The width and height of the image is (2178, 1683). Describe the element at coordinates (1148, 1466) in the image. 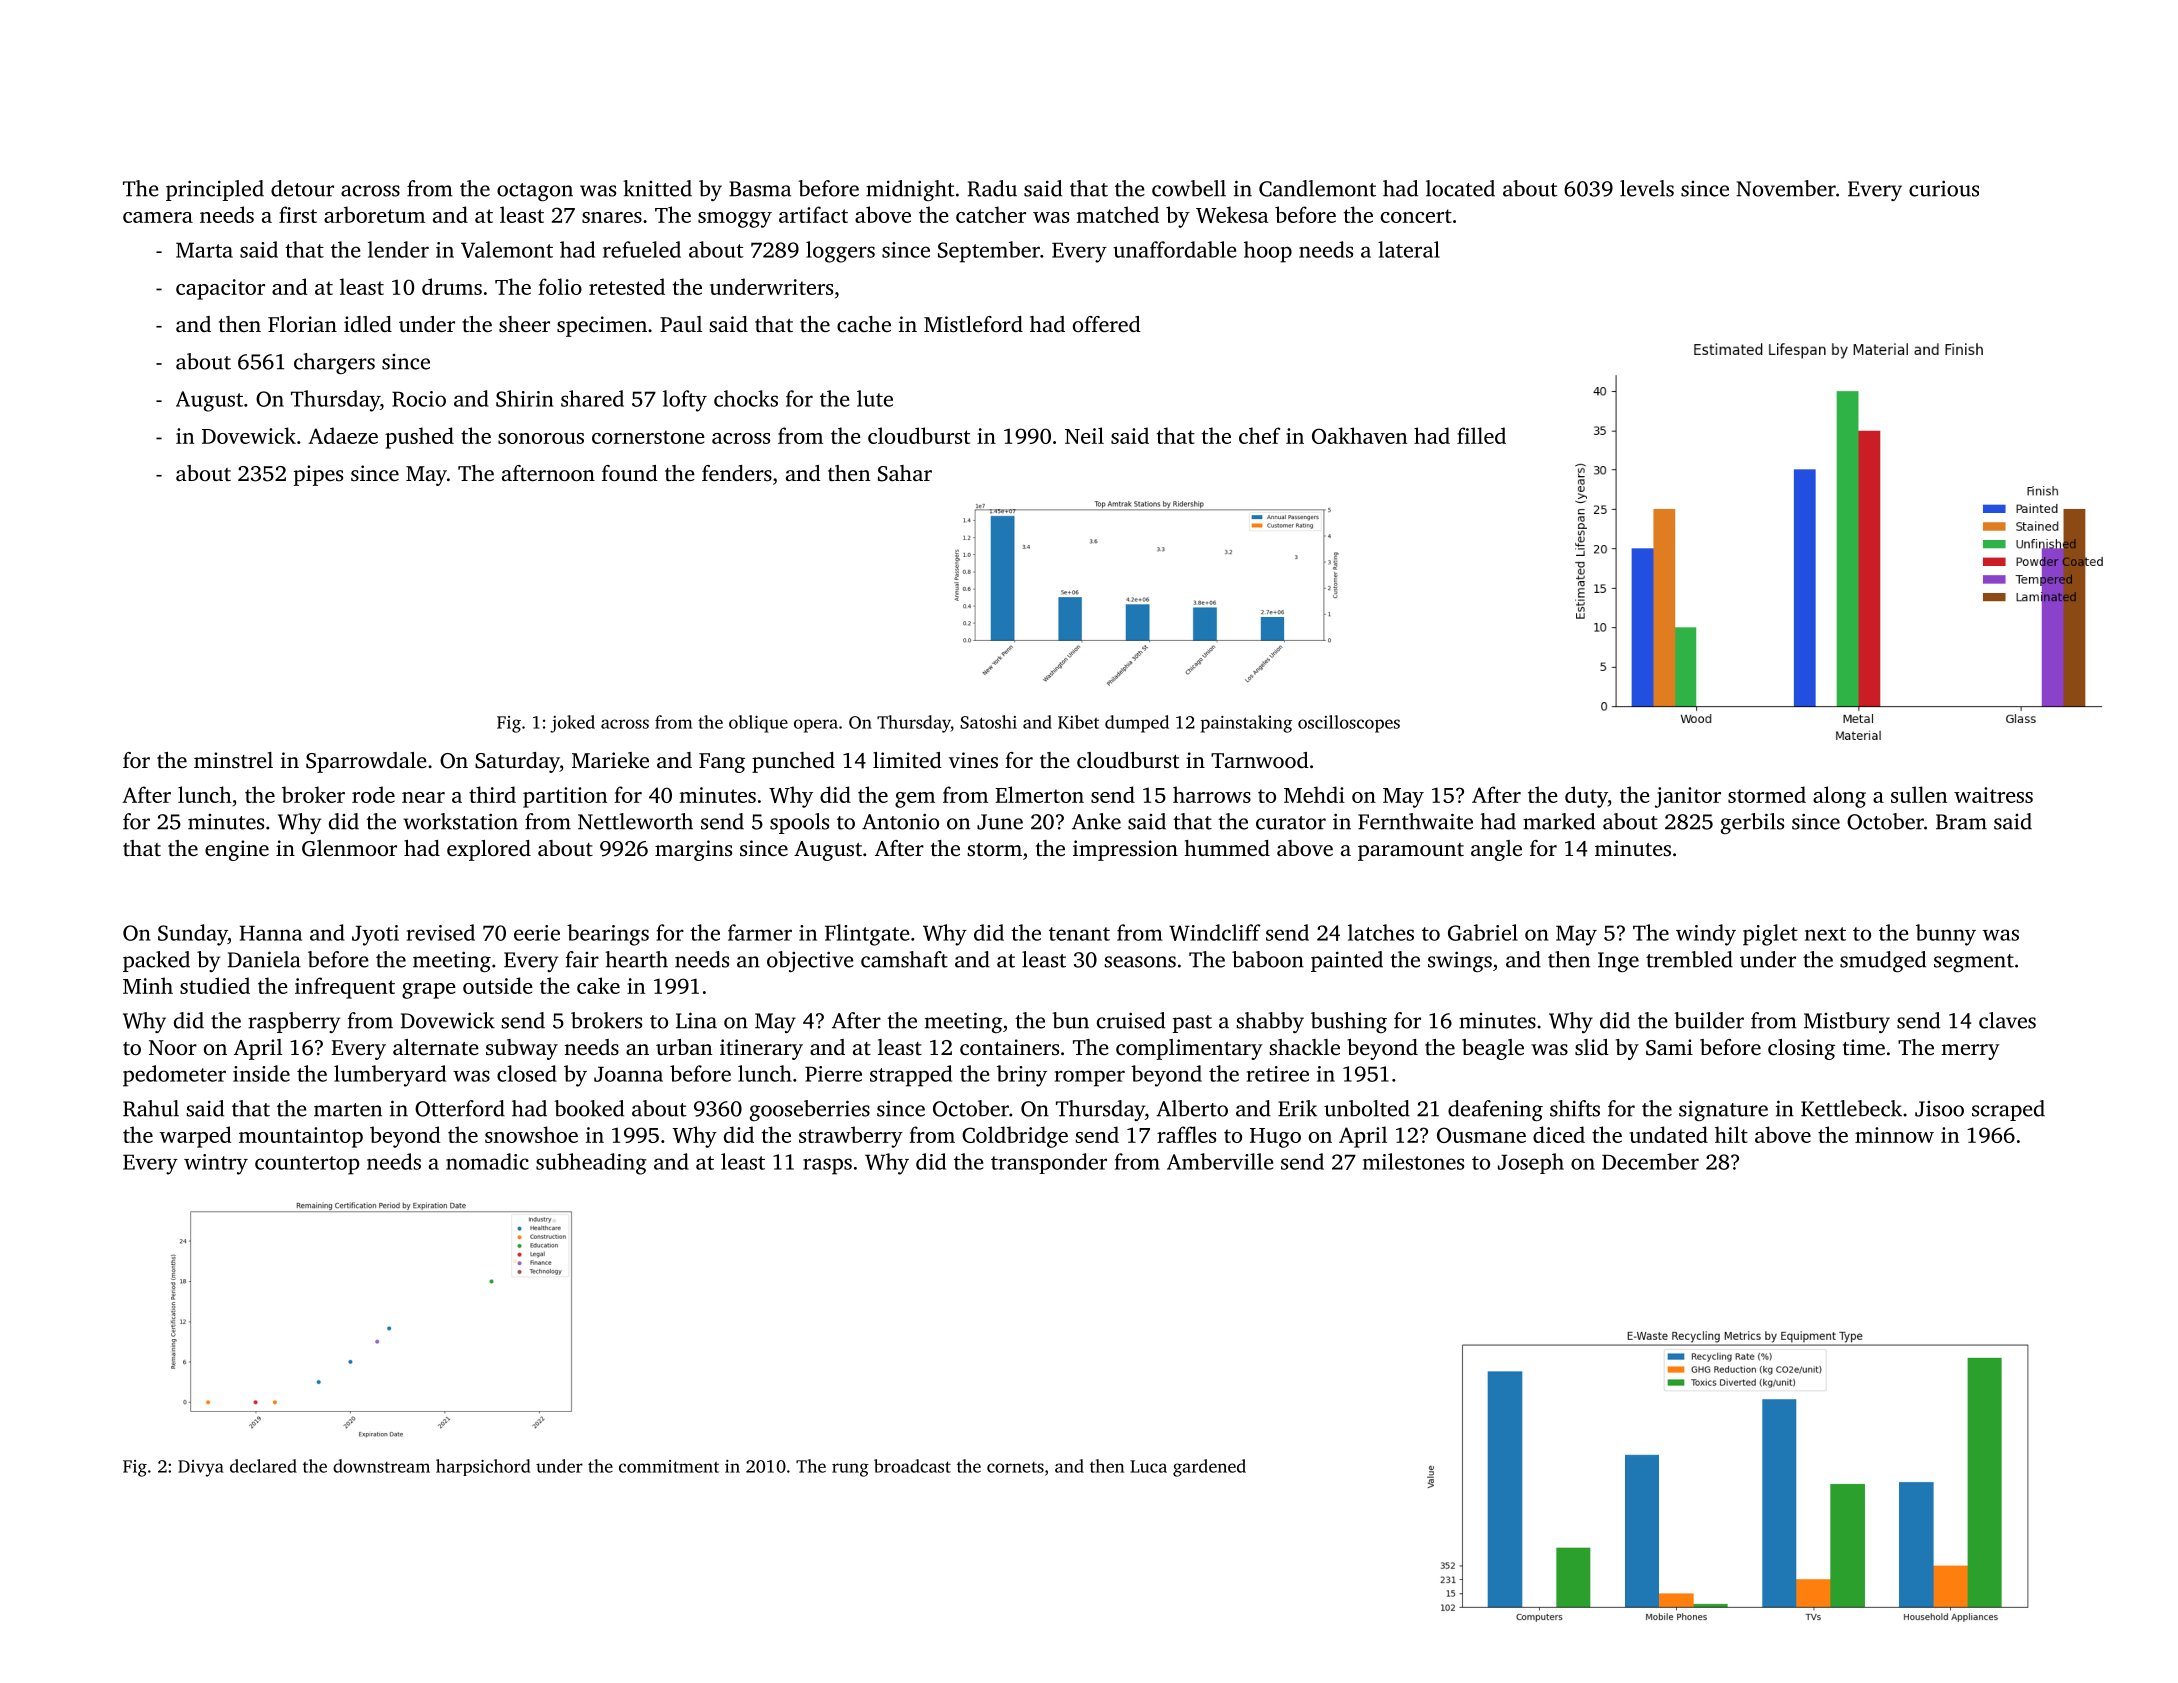

I see `Luca` at that location.
